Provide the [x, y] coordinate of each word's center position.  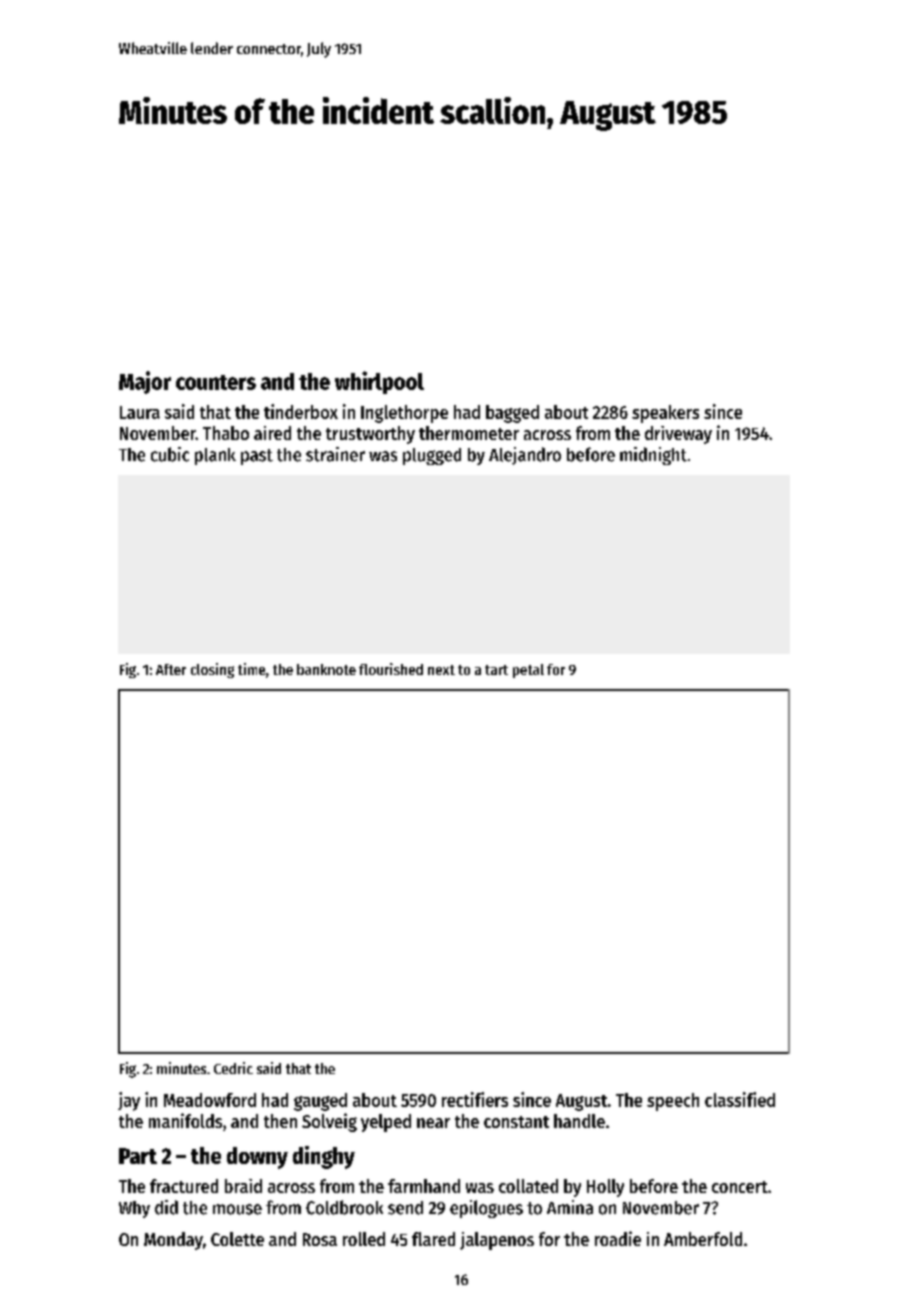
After [171, 669]
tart [496, 670]
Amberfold [703, 1239]
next [441, 670]
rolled [364, 1239]
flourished [391, 669]
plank [215, 456]
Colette [237, 1239]
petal [528, 671]
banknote [326, 669]
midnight [653, 456]
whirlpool [379, 382]
